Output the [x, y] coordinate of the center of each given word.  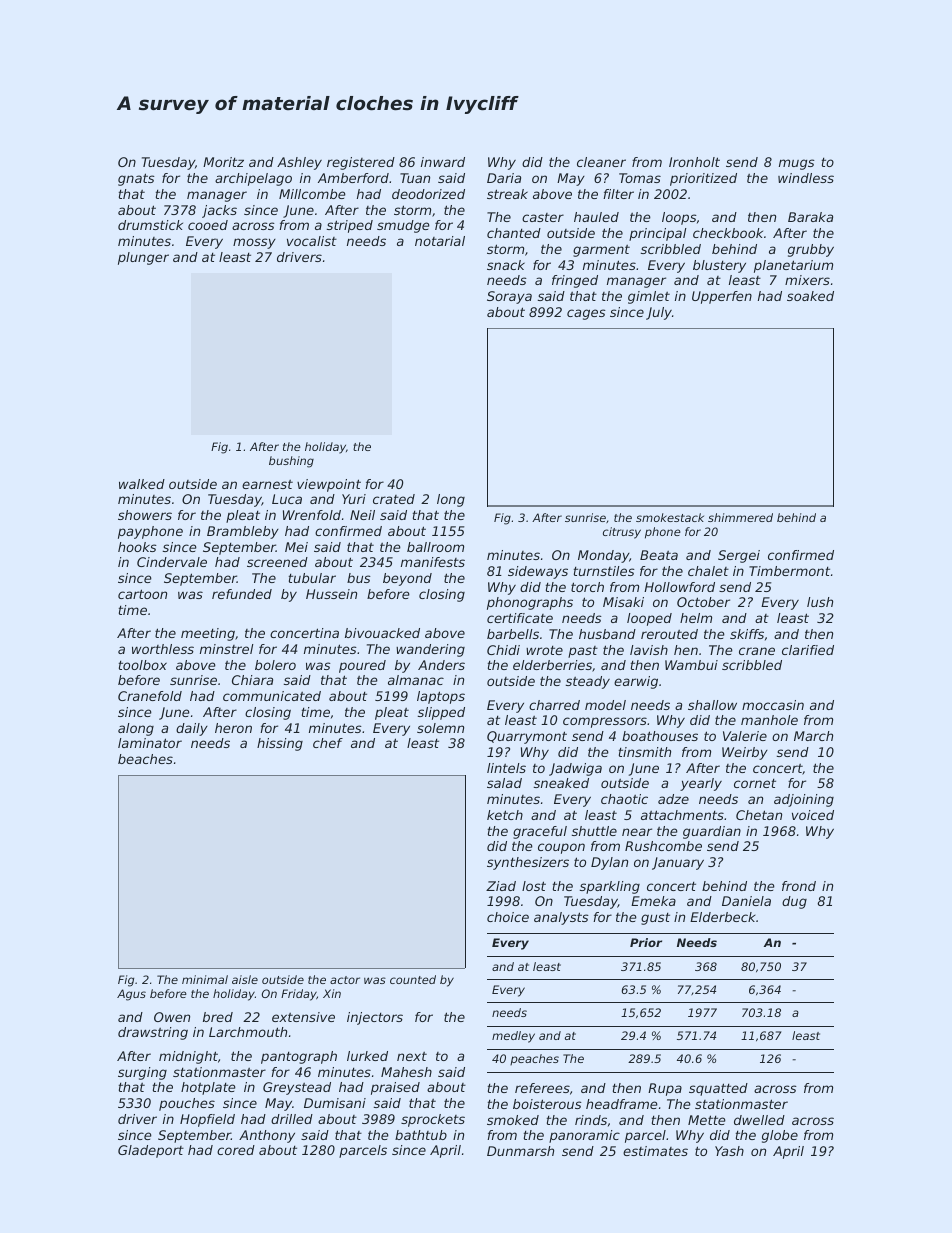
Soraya [509, 297]
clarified [808, 650]
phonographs [530, 603]
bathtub [421, 1135]
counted [413, 979]
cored [236, 1150]
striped [350, 226]
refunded [242, 594]
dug [794, 902]
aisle [245, 979]
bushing [291, 462]
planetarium [793, 266]
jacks [219, 211]
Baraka [810, 217]
